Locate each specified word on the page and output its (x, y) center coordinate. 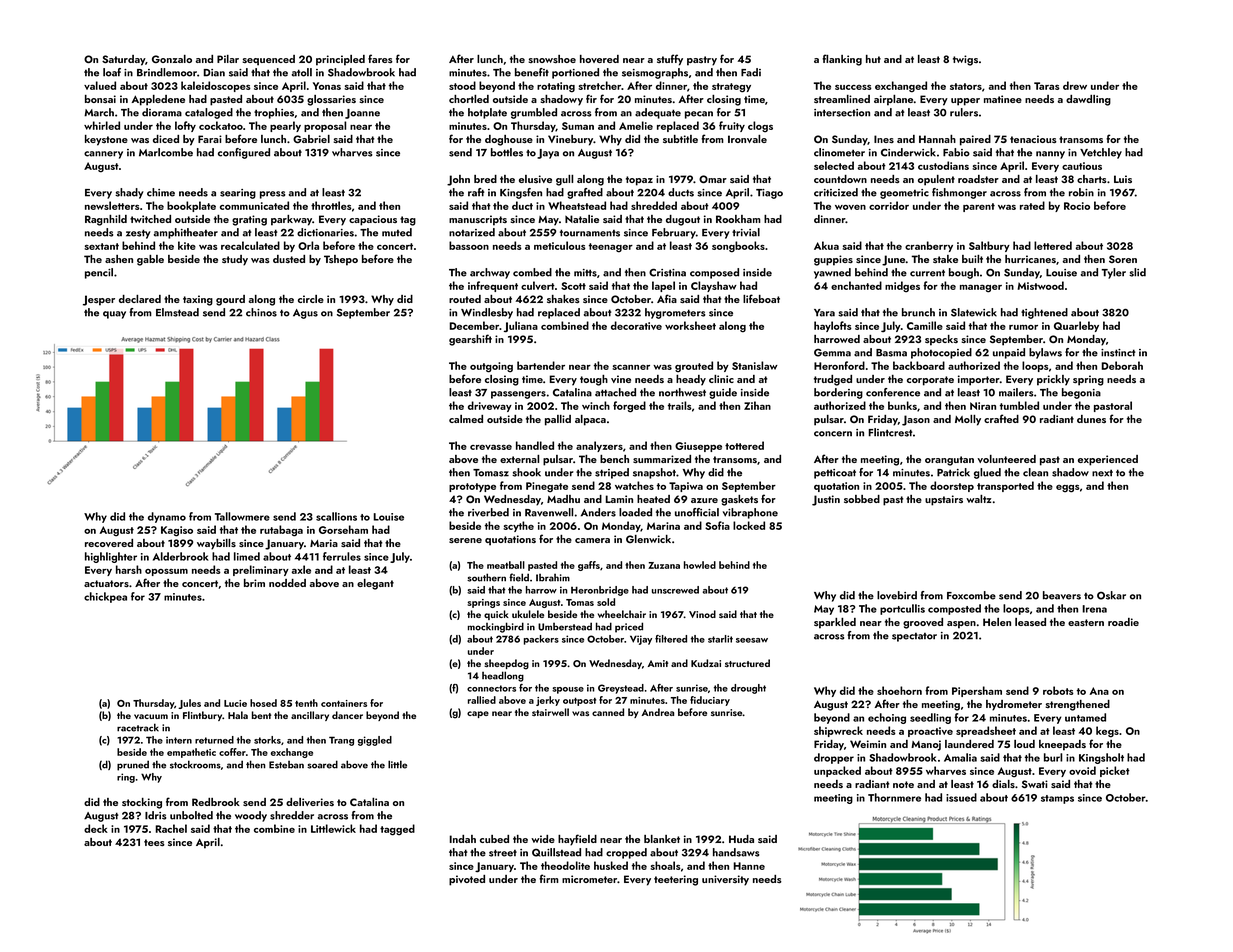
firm (548, 878)
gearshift (470, 340)
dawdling (1088, 100)
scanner (631, 367)
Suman (578, 126)
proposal (325, 126)
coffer (232, 752)
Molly (968, 420)
